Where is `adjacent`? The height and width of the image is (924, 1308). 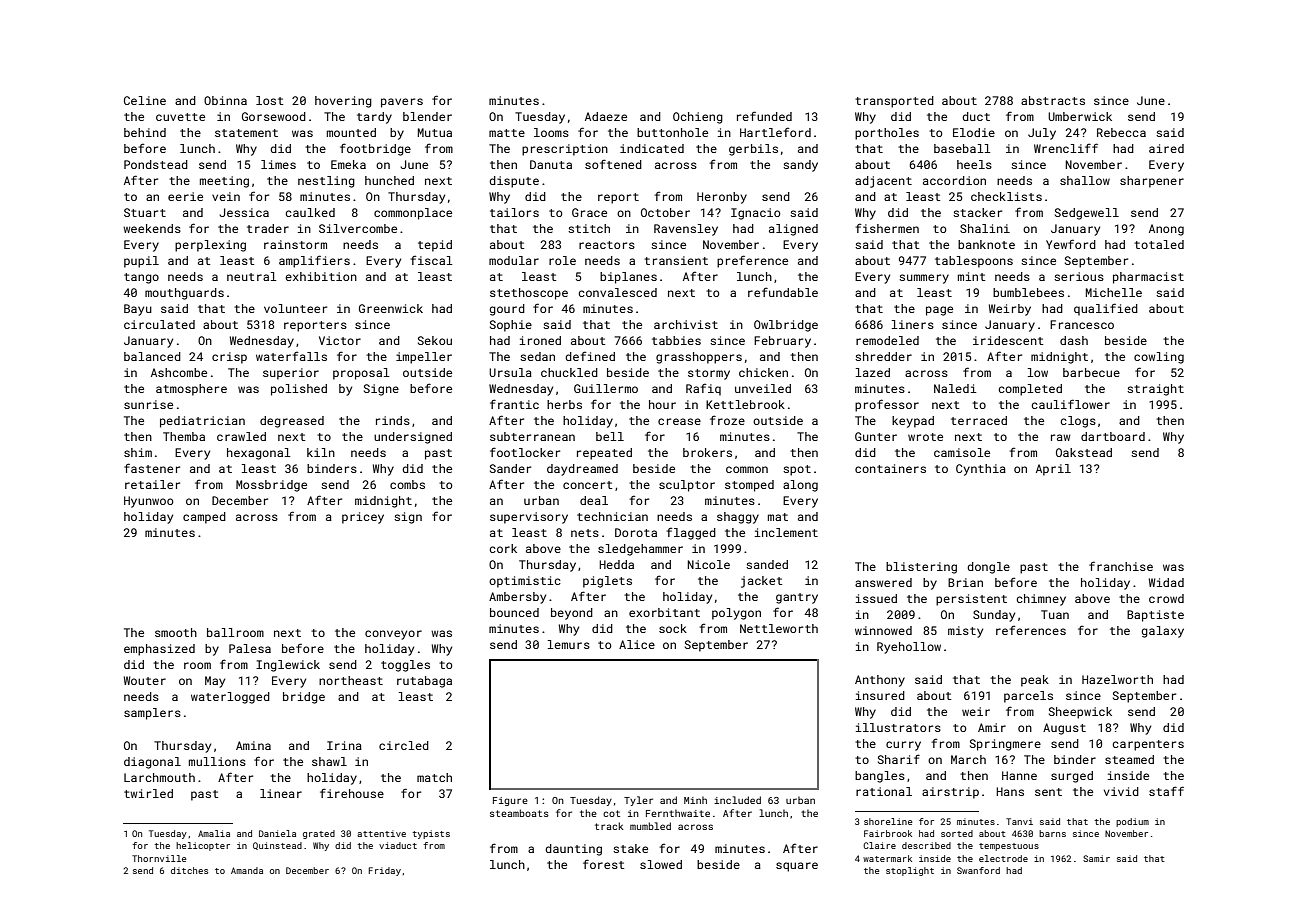
adjacent is located at coordinates (883, 182).
